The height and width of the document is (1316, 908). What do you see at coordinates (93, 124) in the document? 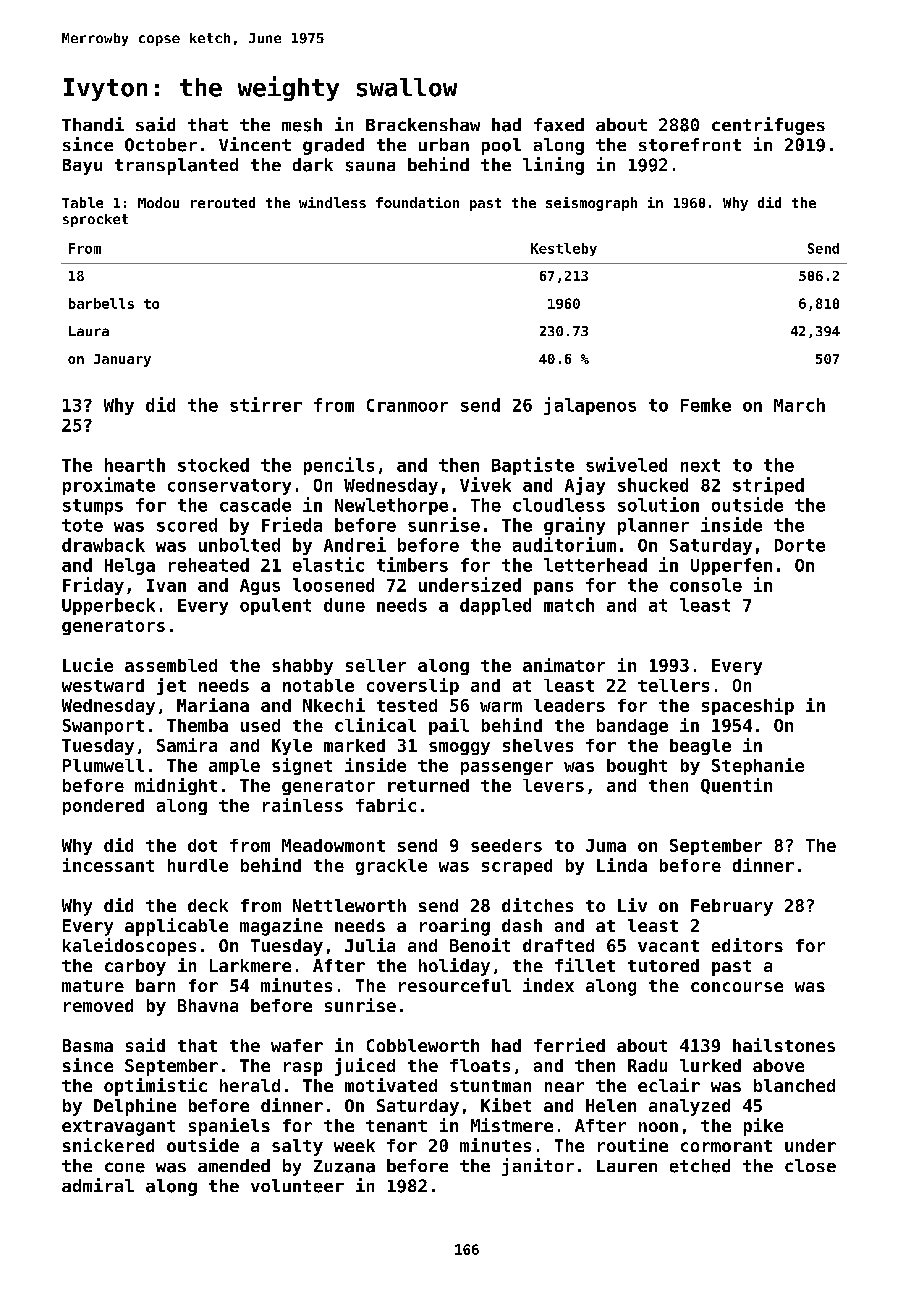
I see `Thandi` at bounding box center [93, 124].
